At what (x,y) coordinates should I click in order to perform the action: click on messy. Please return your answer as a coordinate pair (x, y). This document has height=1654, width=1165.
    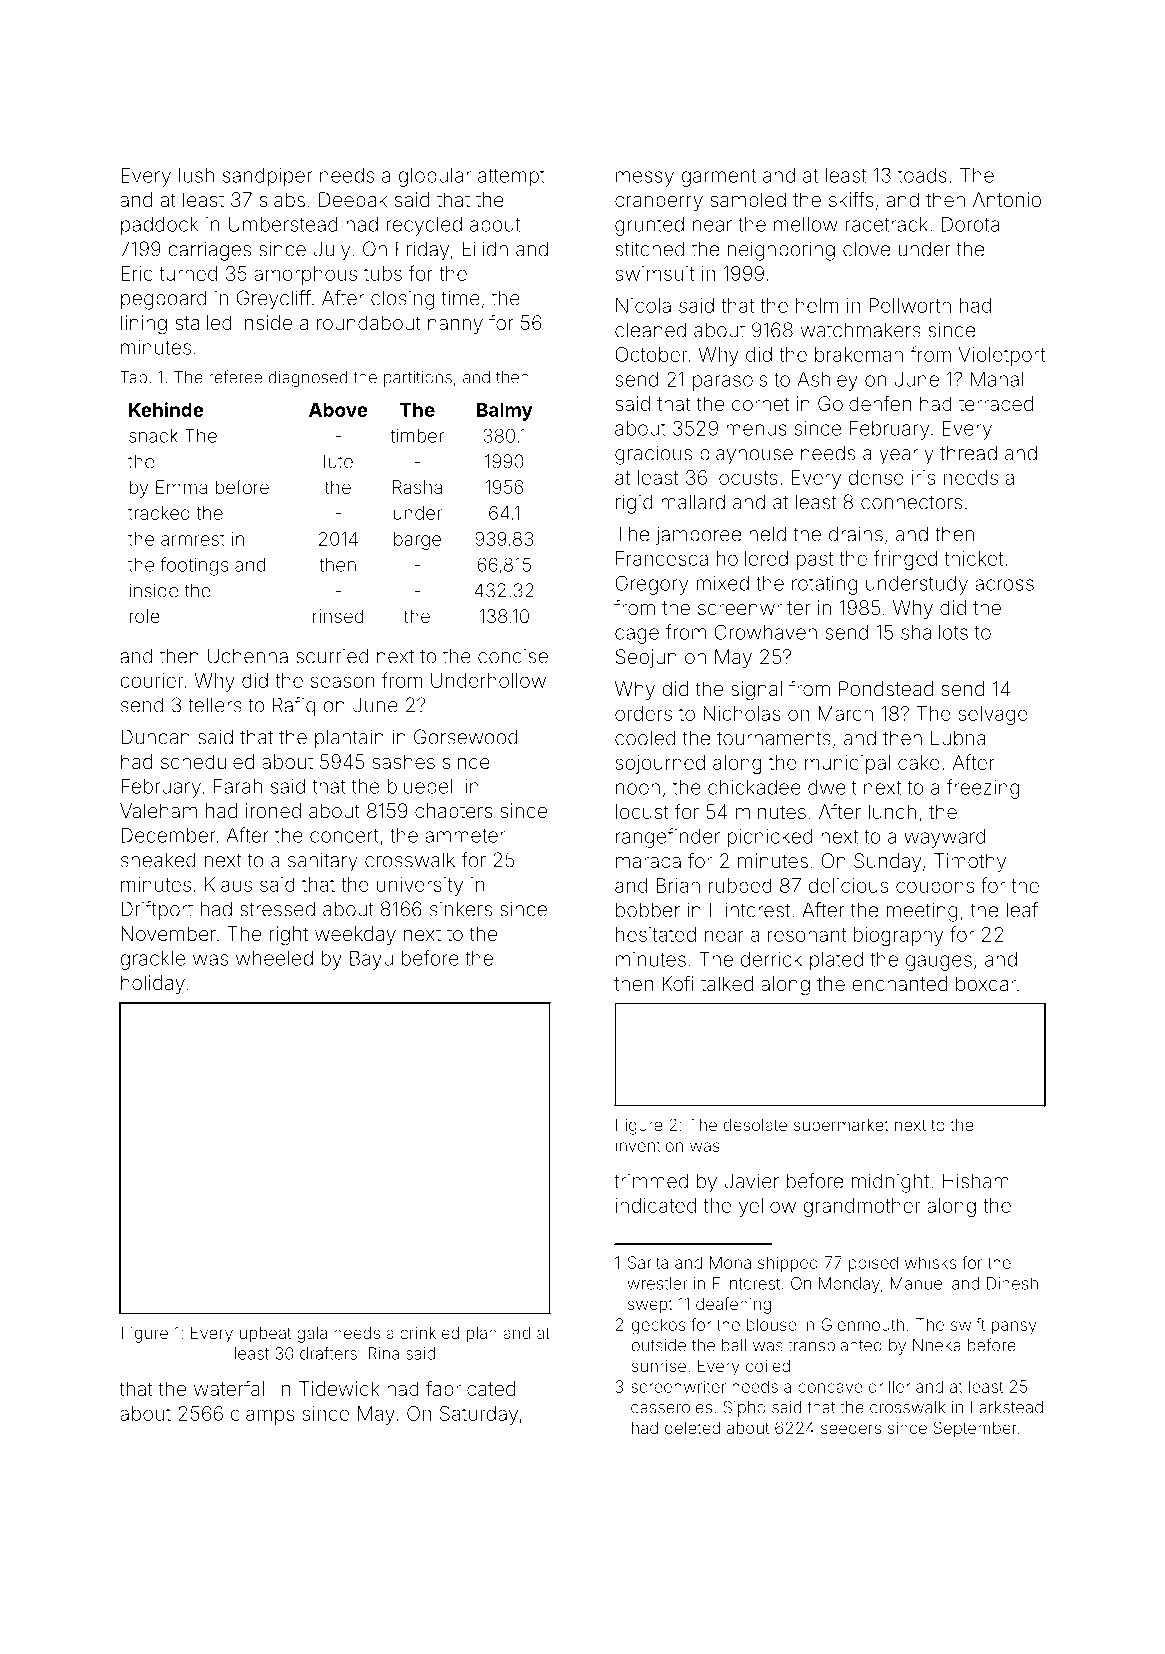
    Looking at the image, I should click on (645, 179).
